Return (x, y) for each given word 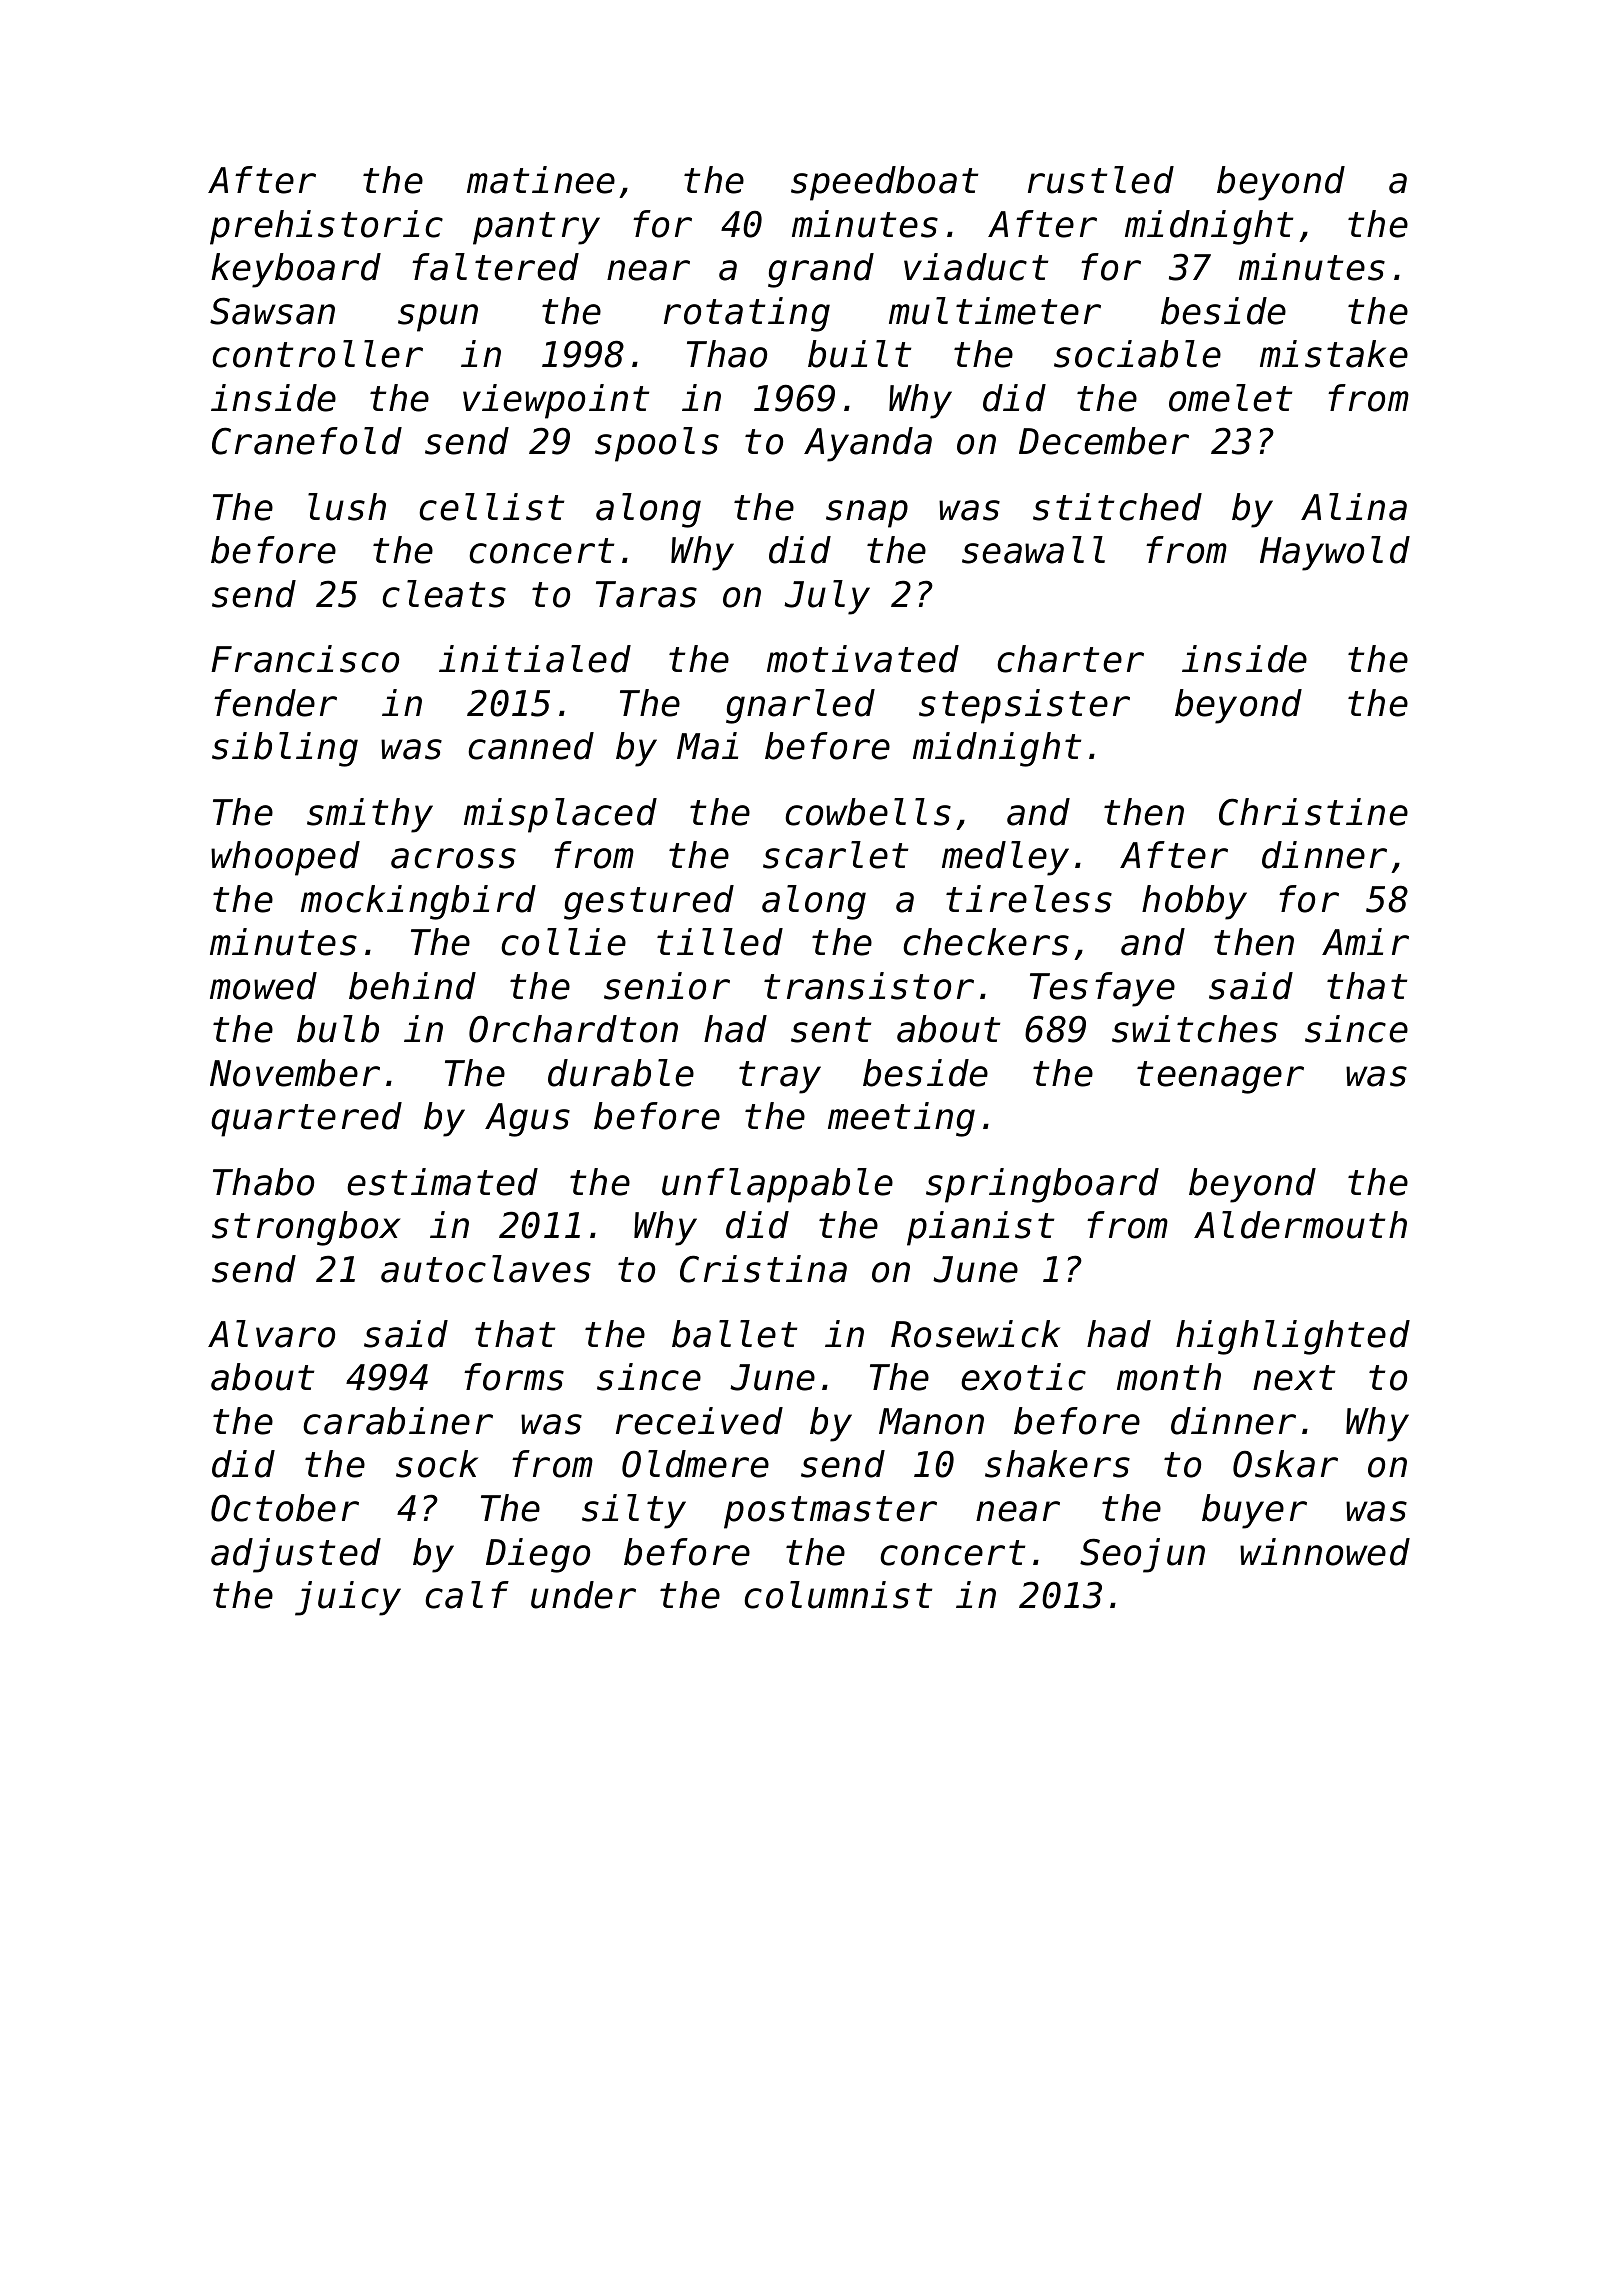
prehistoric (326, 227)
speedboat (884, 183)
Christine (1313, 812)
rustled (1101, 180)
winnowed (1325, 1552)
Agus (527, 1120)
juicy (348, 1598)
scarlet (835, 855)
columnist (838, 1595)
